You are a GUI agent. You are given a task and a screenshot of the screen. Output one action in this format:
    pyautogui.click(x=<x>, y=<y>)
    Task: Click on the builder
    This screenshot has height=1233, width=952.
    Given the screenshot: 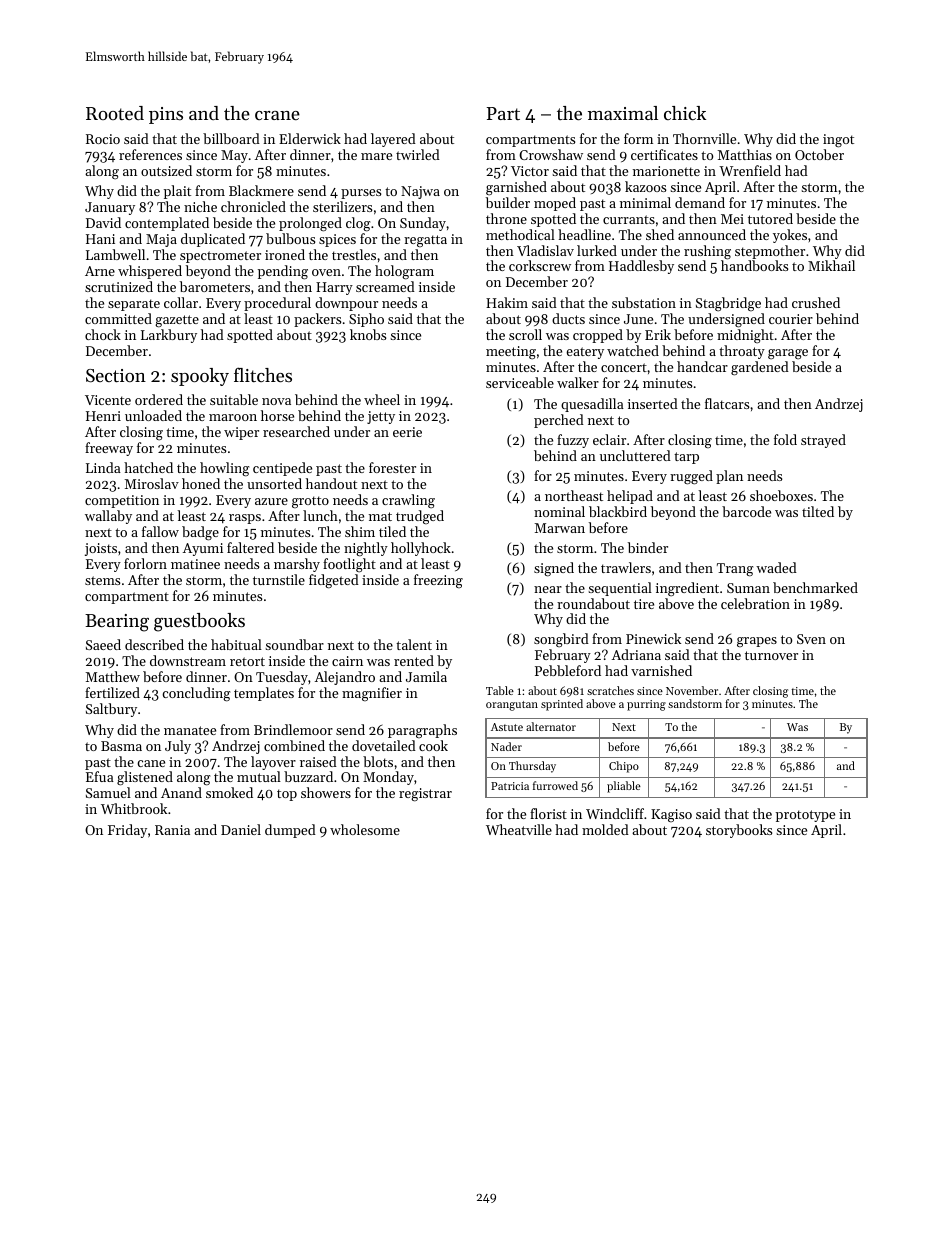 What is the action you would take?
    pyautogui.click(x=508, y=202)
